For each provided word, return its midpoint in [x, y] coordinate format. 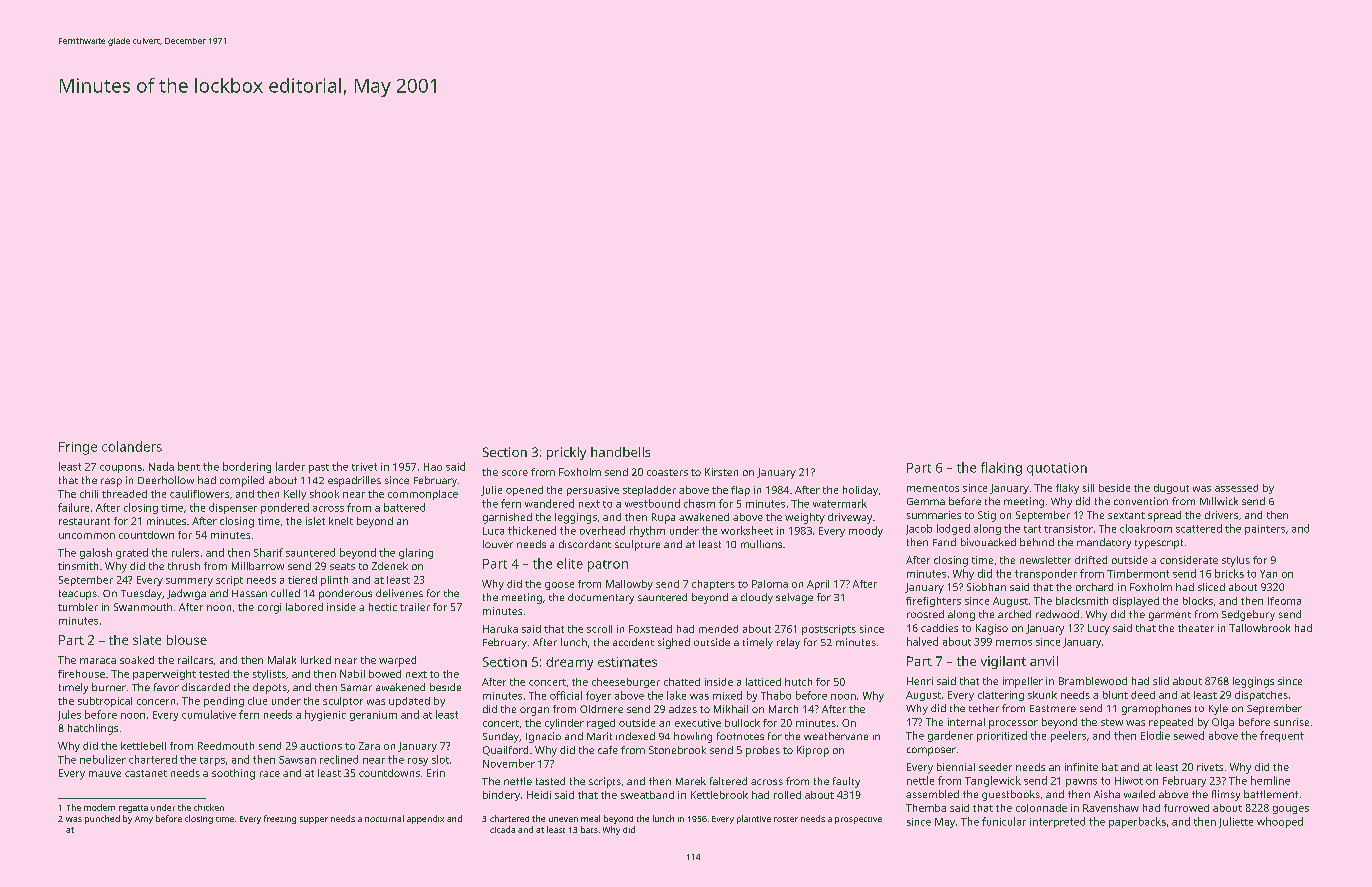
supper [314, 820]
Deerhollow [166, 480]
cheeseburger [626, 683]
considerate [1189, 560]
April [818, 585]
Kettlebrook [719, 795]
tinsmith [78, 566]
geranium [373, 716]
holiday [860, 491]
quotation [1057, 469]
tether [984, 708]
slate [147, 640]
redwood [1057, 614]
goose [559, 586]
